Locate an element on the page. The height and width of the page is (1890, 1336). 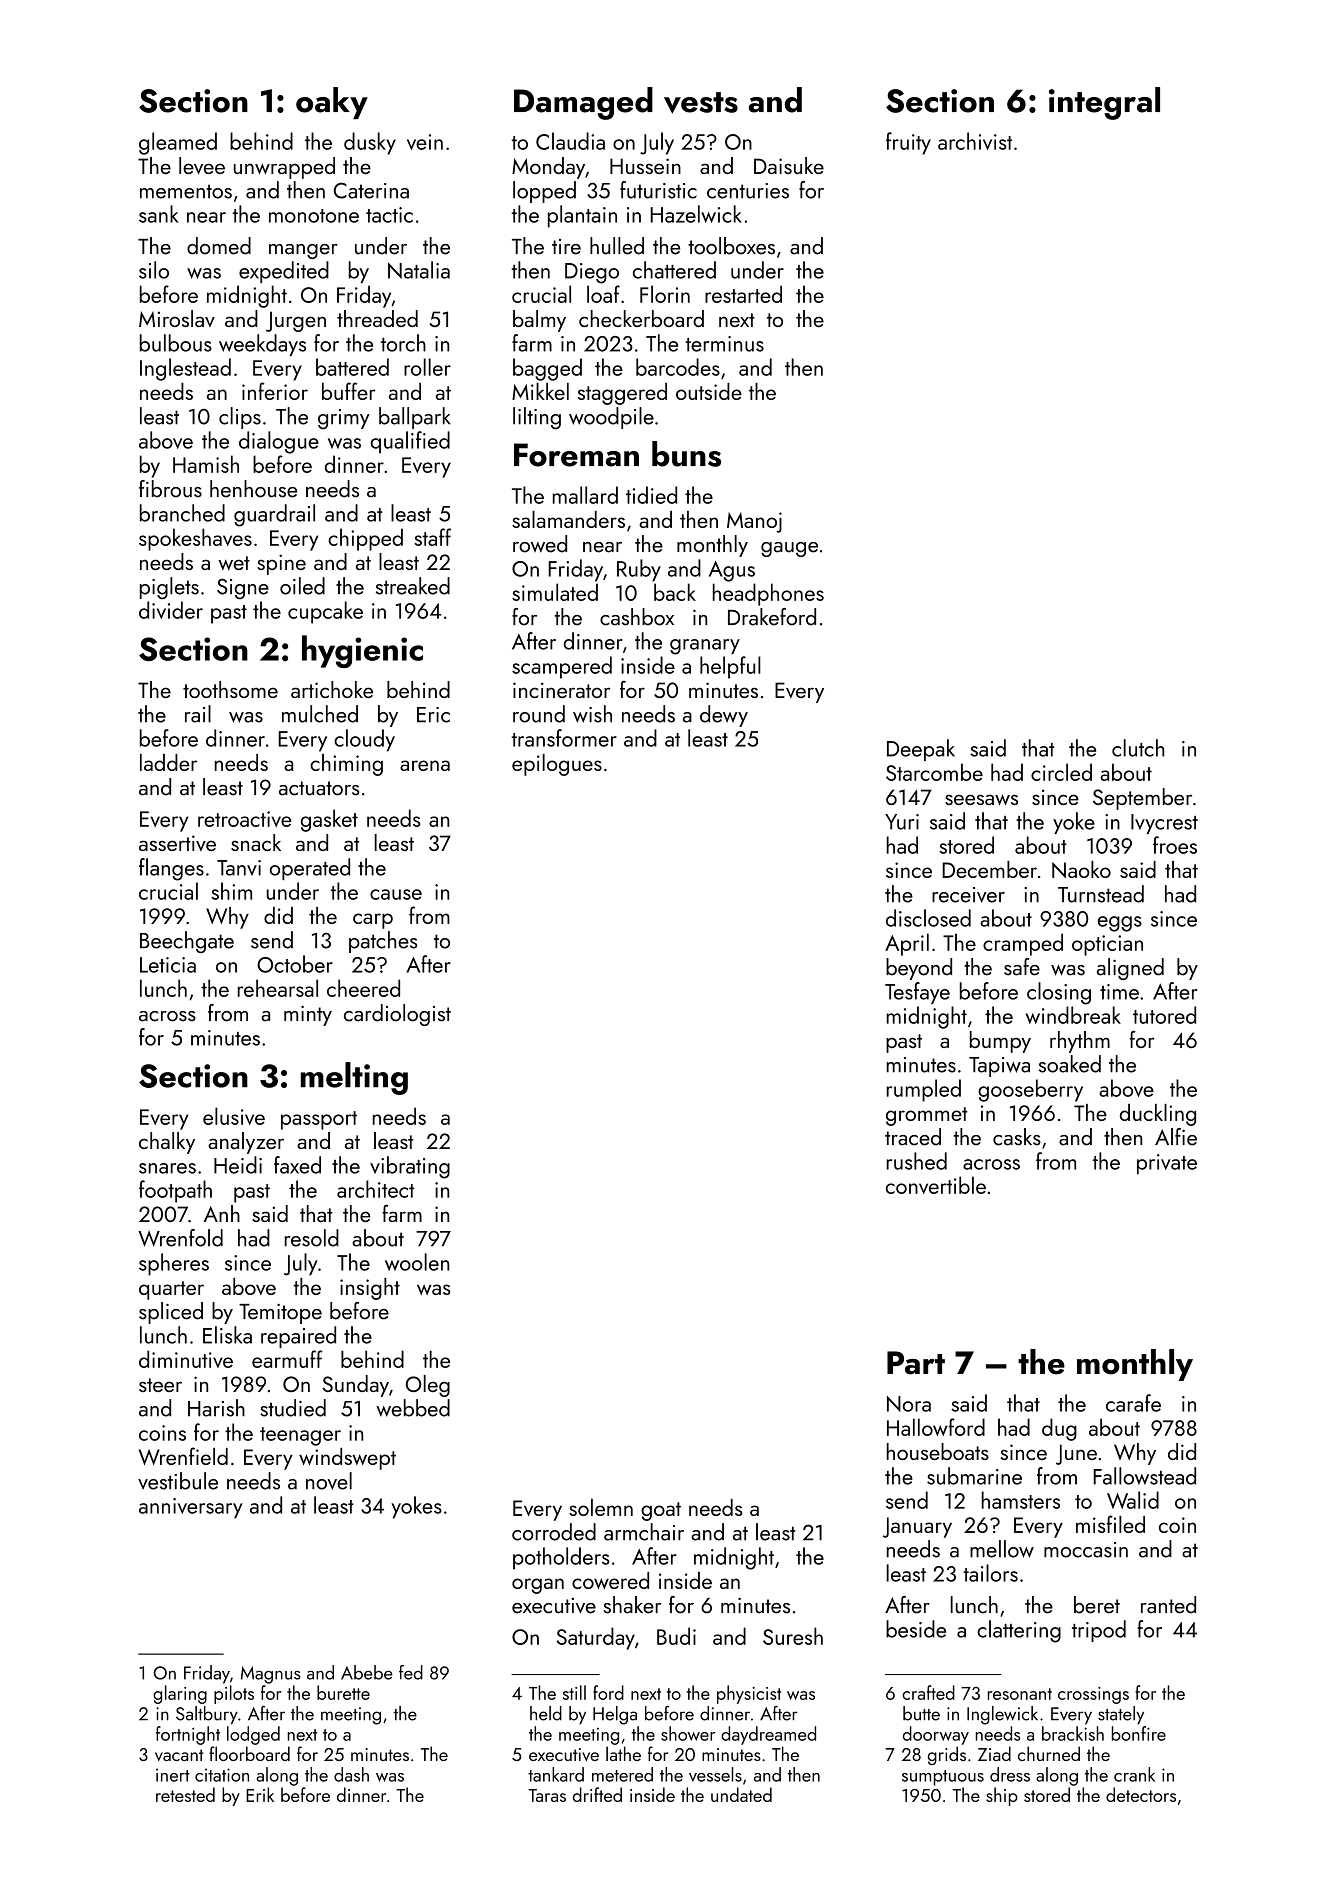
archivist is located at coordinates (975, 141).
